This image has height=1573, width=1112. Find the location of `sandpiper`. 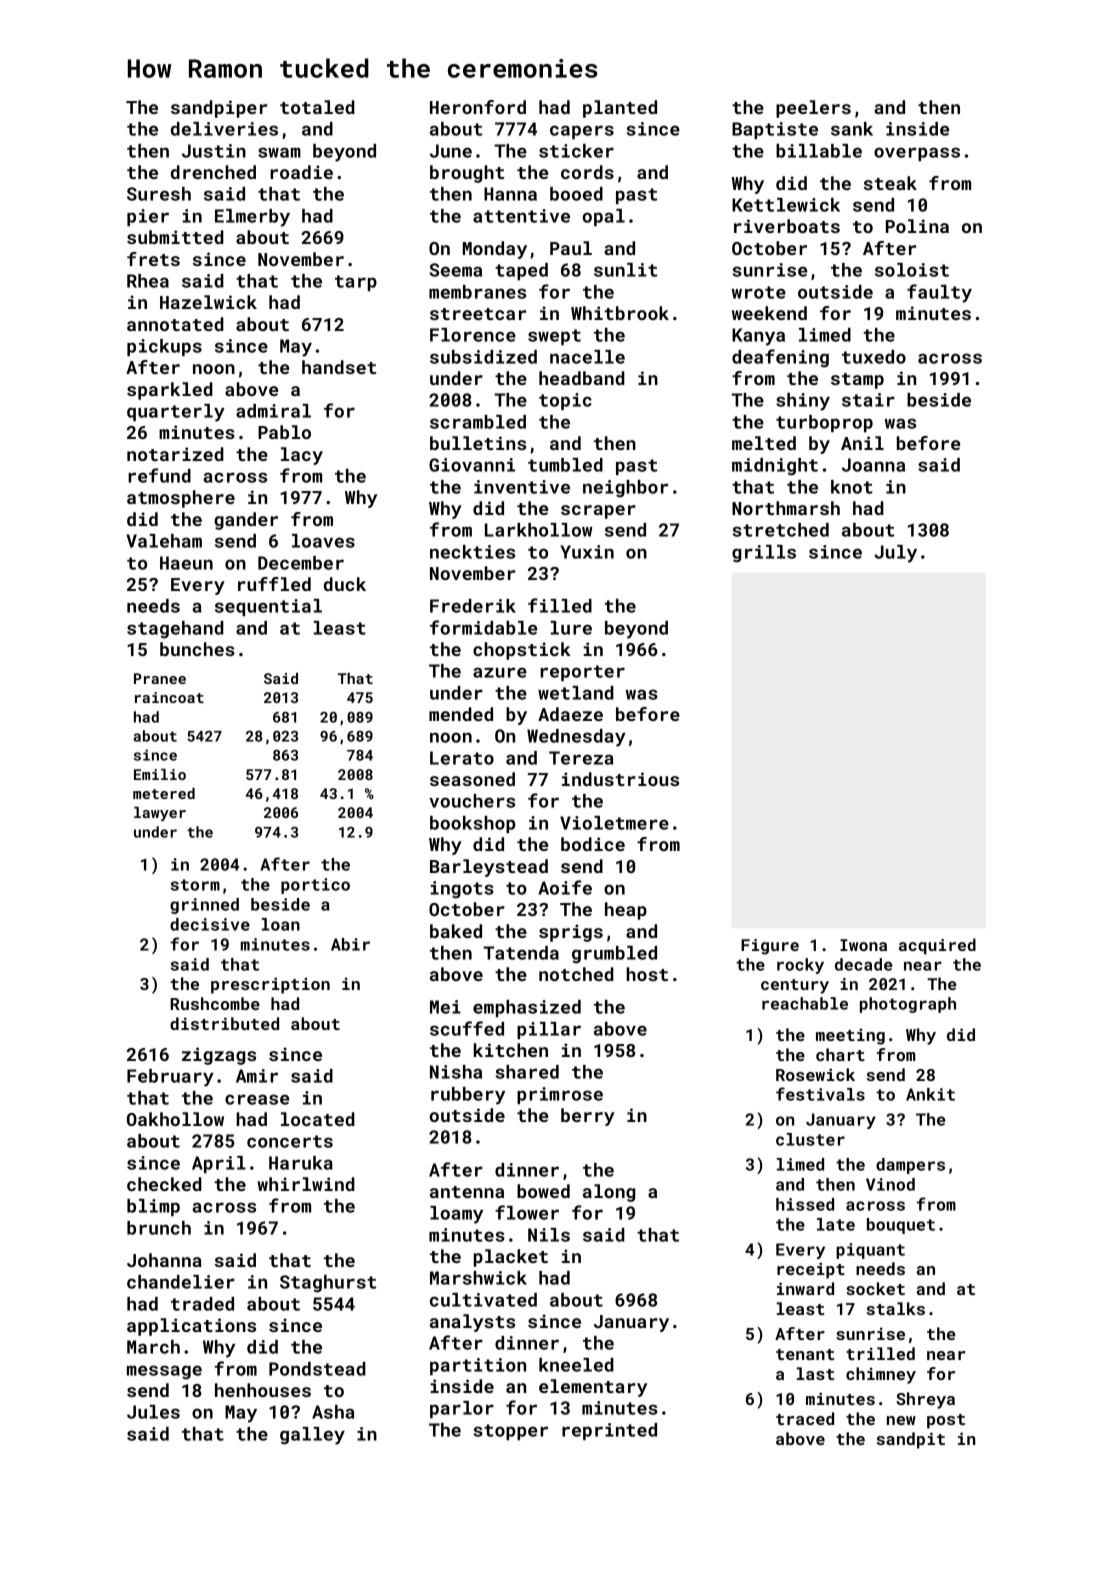

sandpiper is located at coordinates (219, 109).
